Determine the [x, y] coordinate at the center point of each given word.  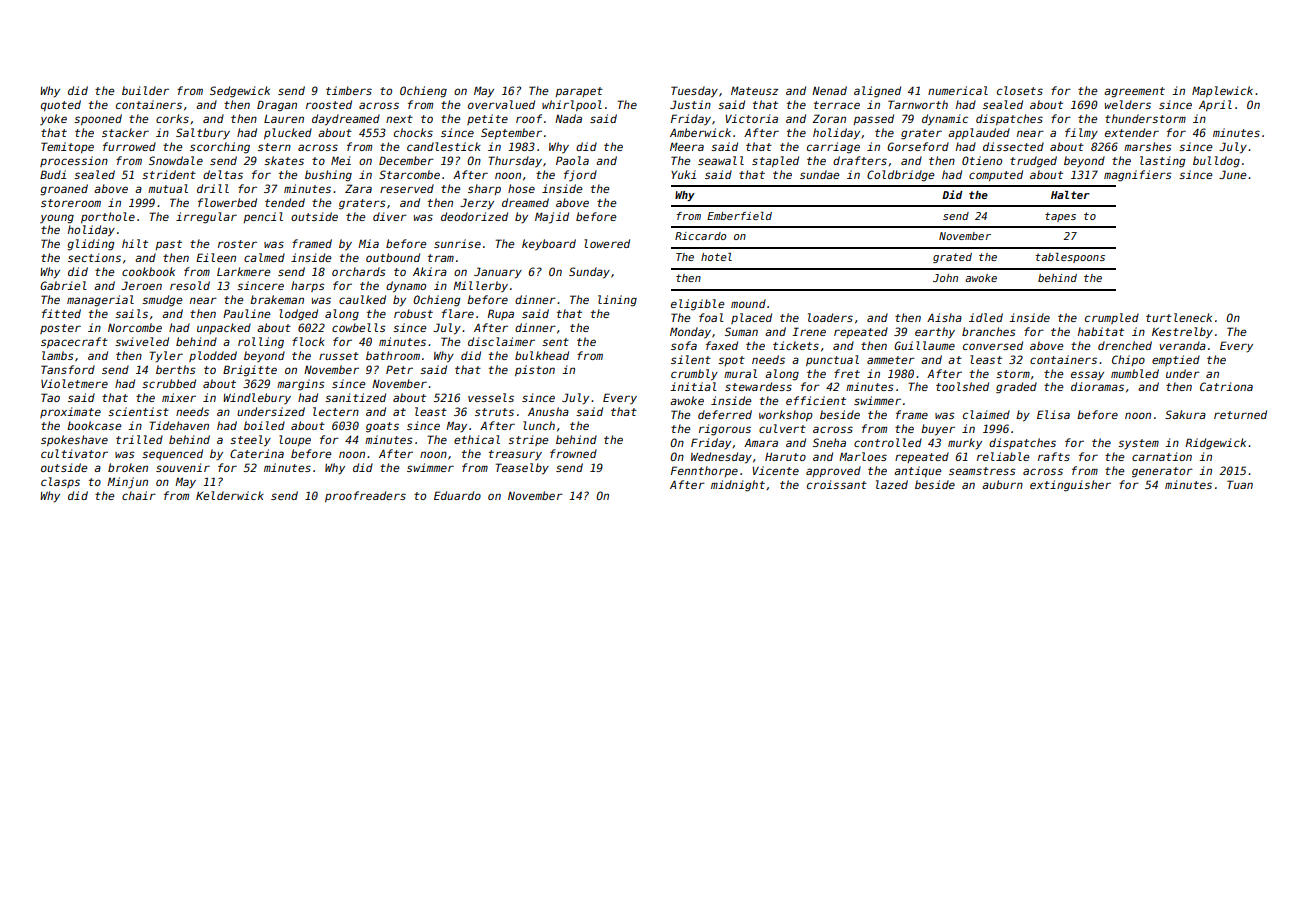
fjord [580, 176]
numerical [958, 90]
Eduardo [457, 495]
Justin [690, 104]
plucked [288, 133]
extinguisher [1070, 486]
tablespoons [1070, 258]
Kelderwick [230, 495]
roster [237, 244]
